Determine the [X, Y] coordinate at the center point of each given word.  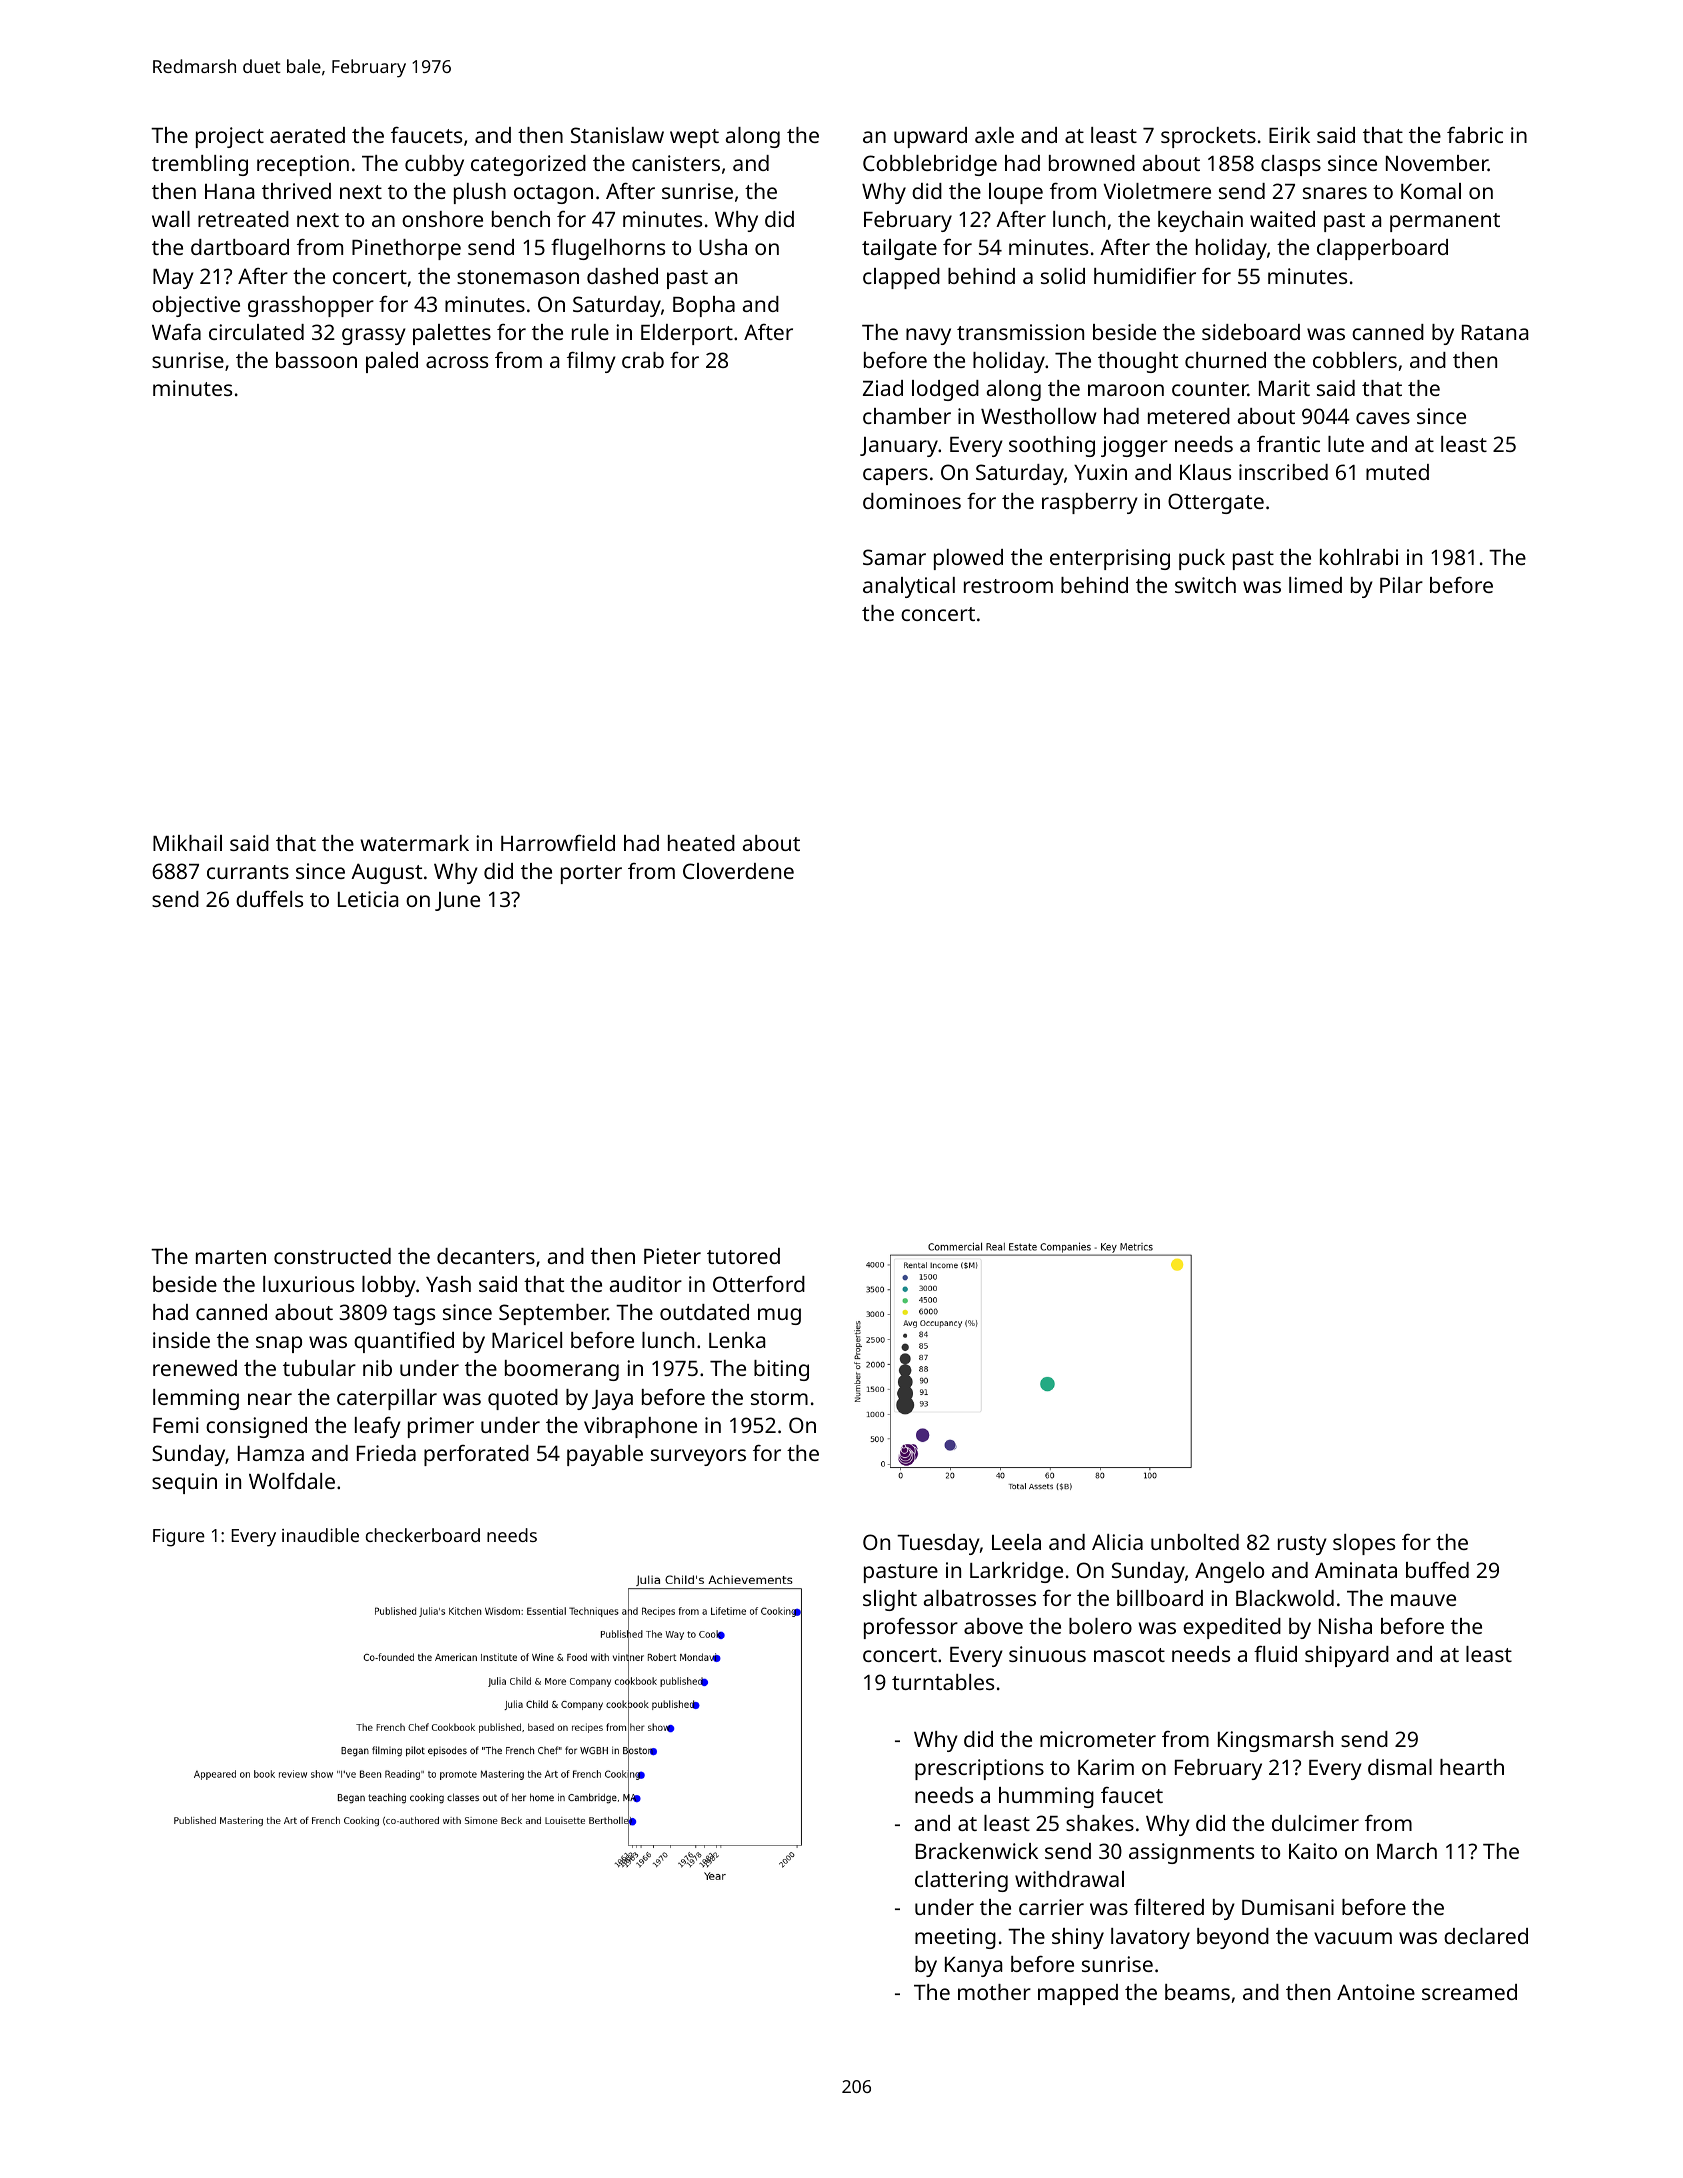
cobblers [1355, 360]
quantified [404, 1342]
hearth [1472, 1767]
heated [701, 843]
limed [1315, 585]
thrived [296, 191]
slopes [1364, 1544]
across [457, 362]
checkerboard [423, 1535]
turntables [943, 1682]
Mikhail [187, 843]
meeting [955, 1938]
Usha [723, 247]
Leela [1016, 1542]
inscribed [1283, 472]
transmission [1020, 332]
